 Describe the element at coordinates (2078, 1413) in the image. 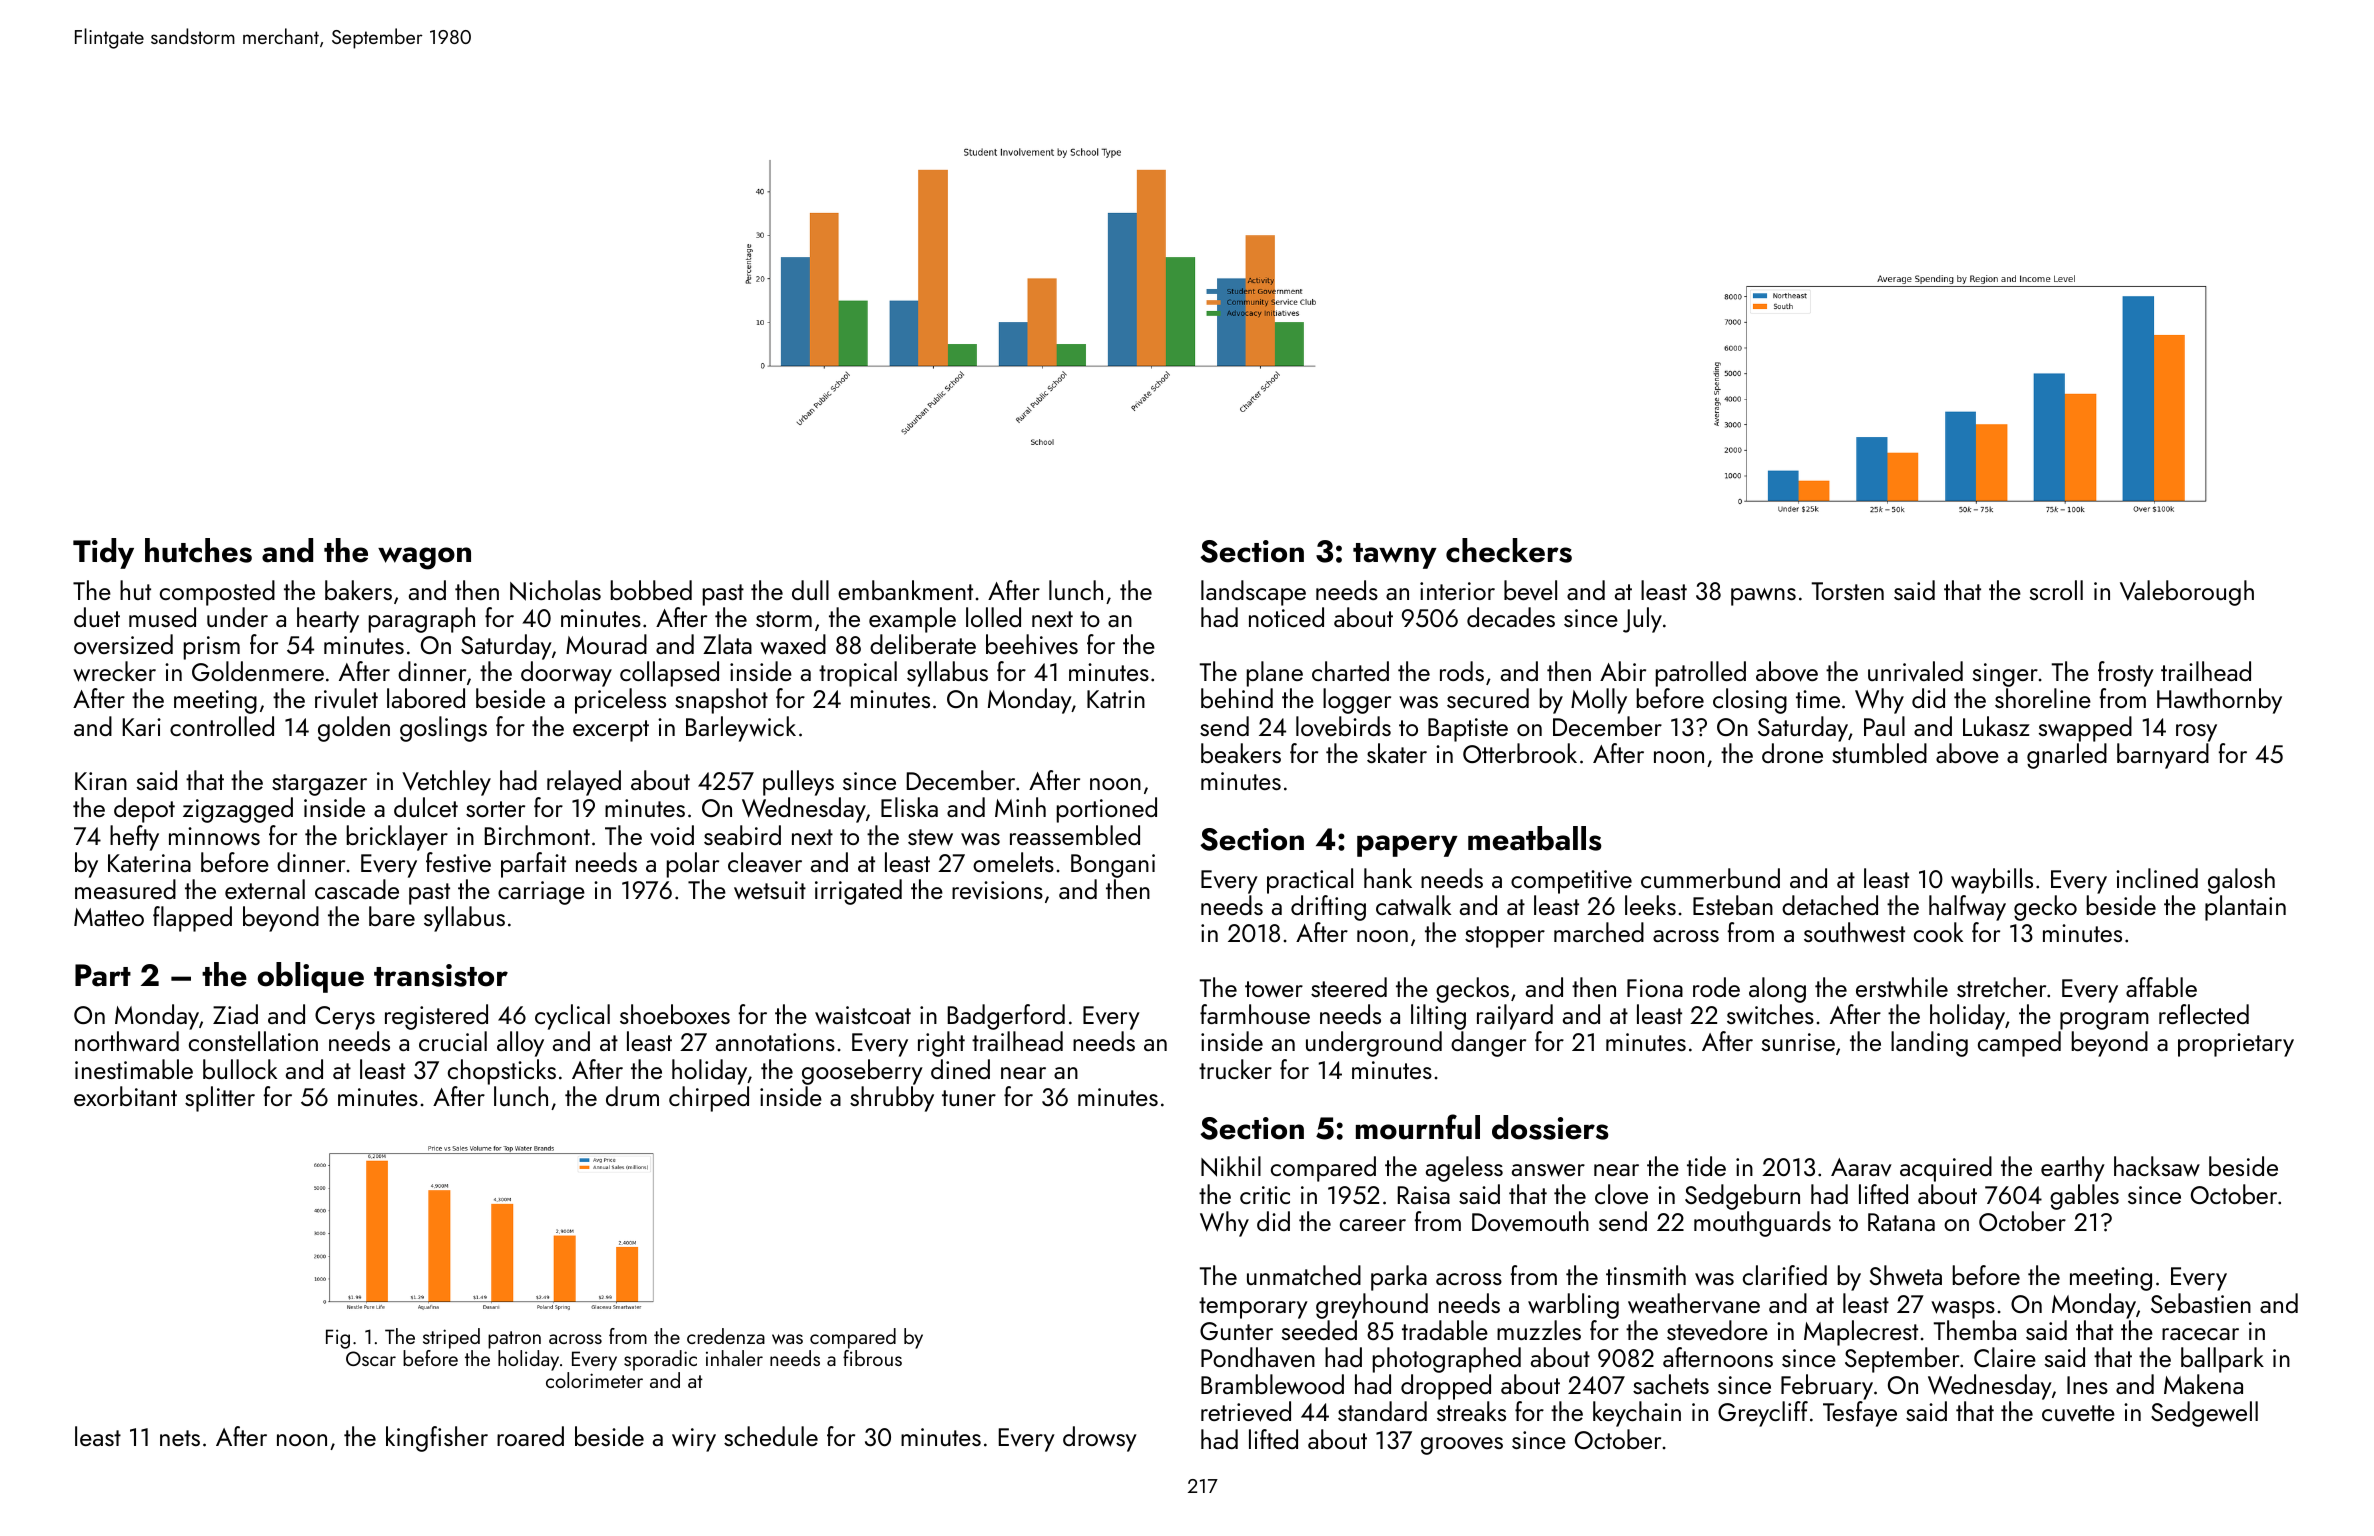

I see `cuvette` at that location.
